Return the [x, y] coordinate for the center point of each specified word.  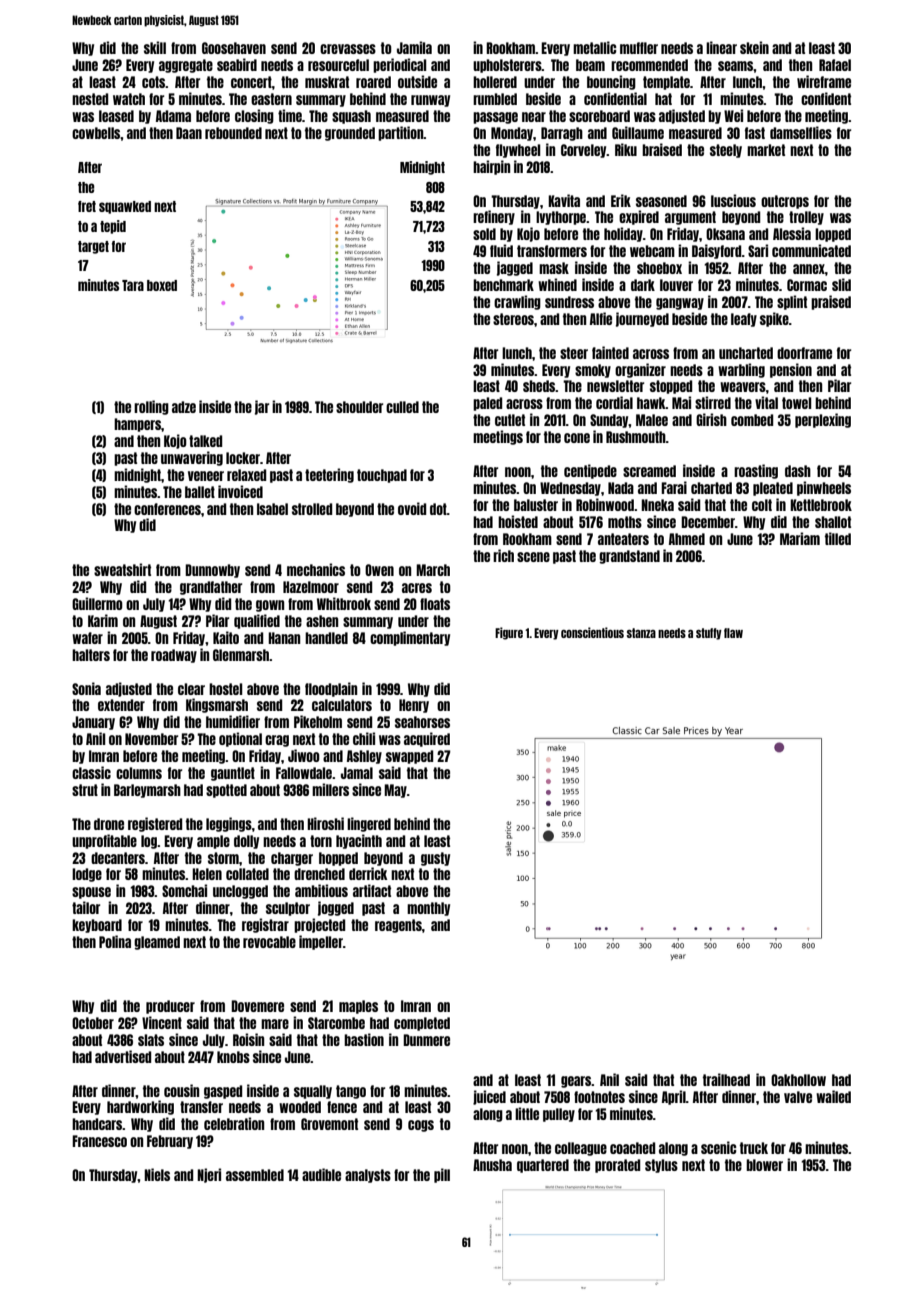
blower [764, 1165]
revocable [269, 942]
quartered [543, 1166]
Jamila [414, 47]
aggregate [186, 66]
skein [754, 47]
